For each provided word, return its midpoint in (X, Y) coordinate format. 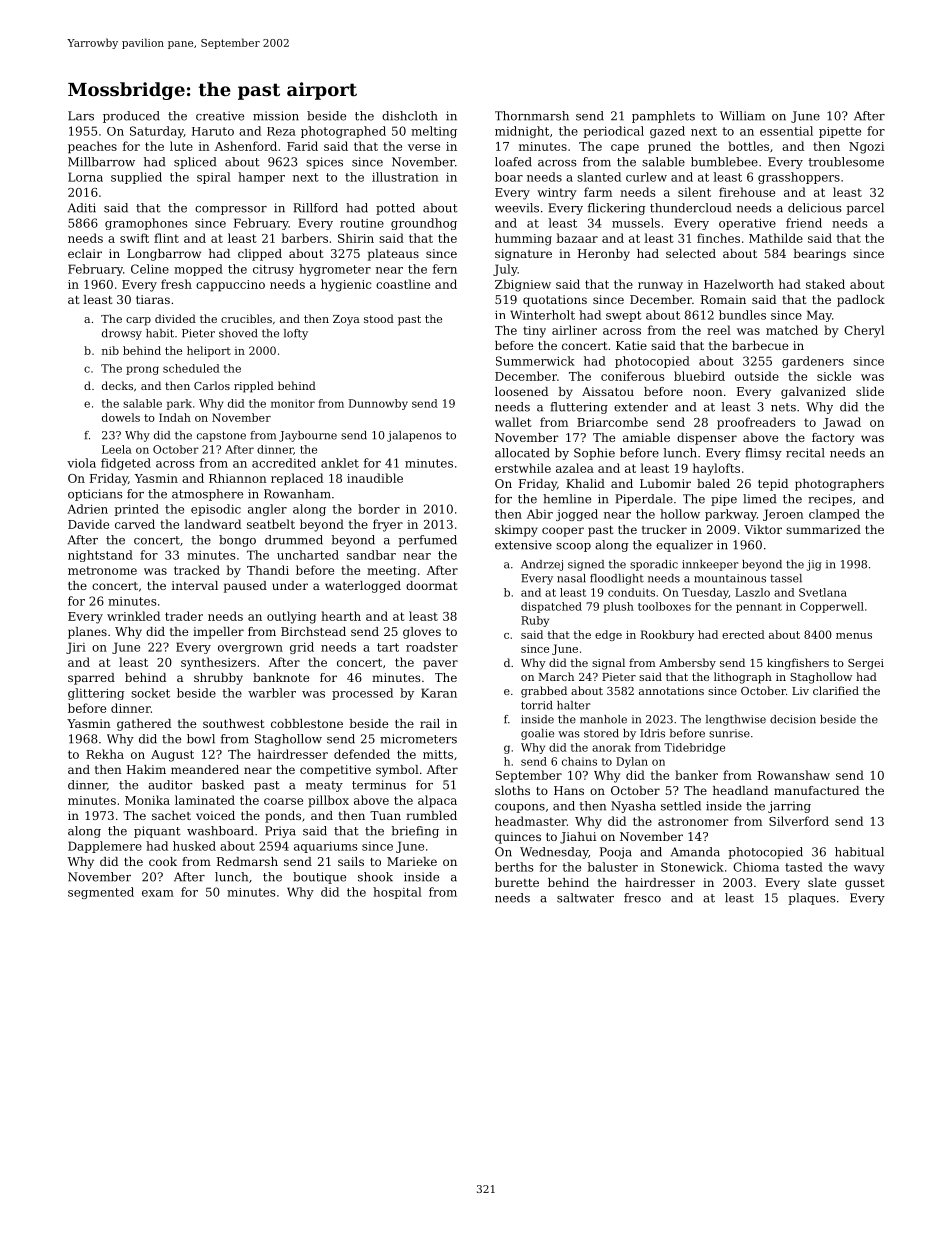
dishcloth (410, 116)
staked (825, 284)
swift (134, 238)
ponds (283, 817)
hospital (397, 893)
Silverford (799, 821)
